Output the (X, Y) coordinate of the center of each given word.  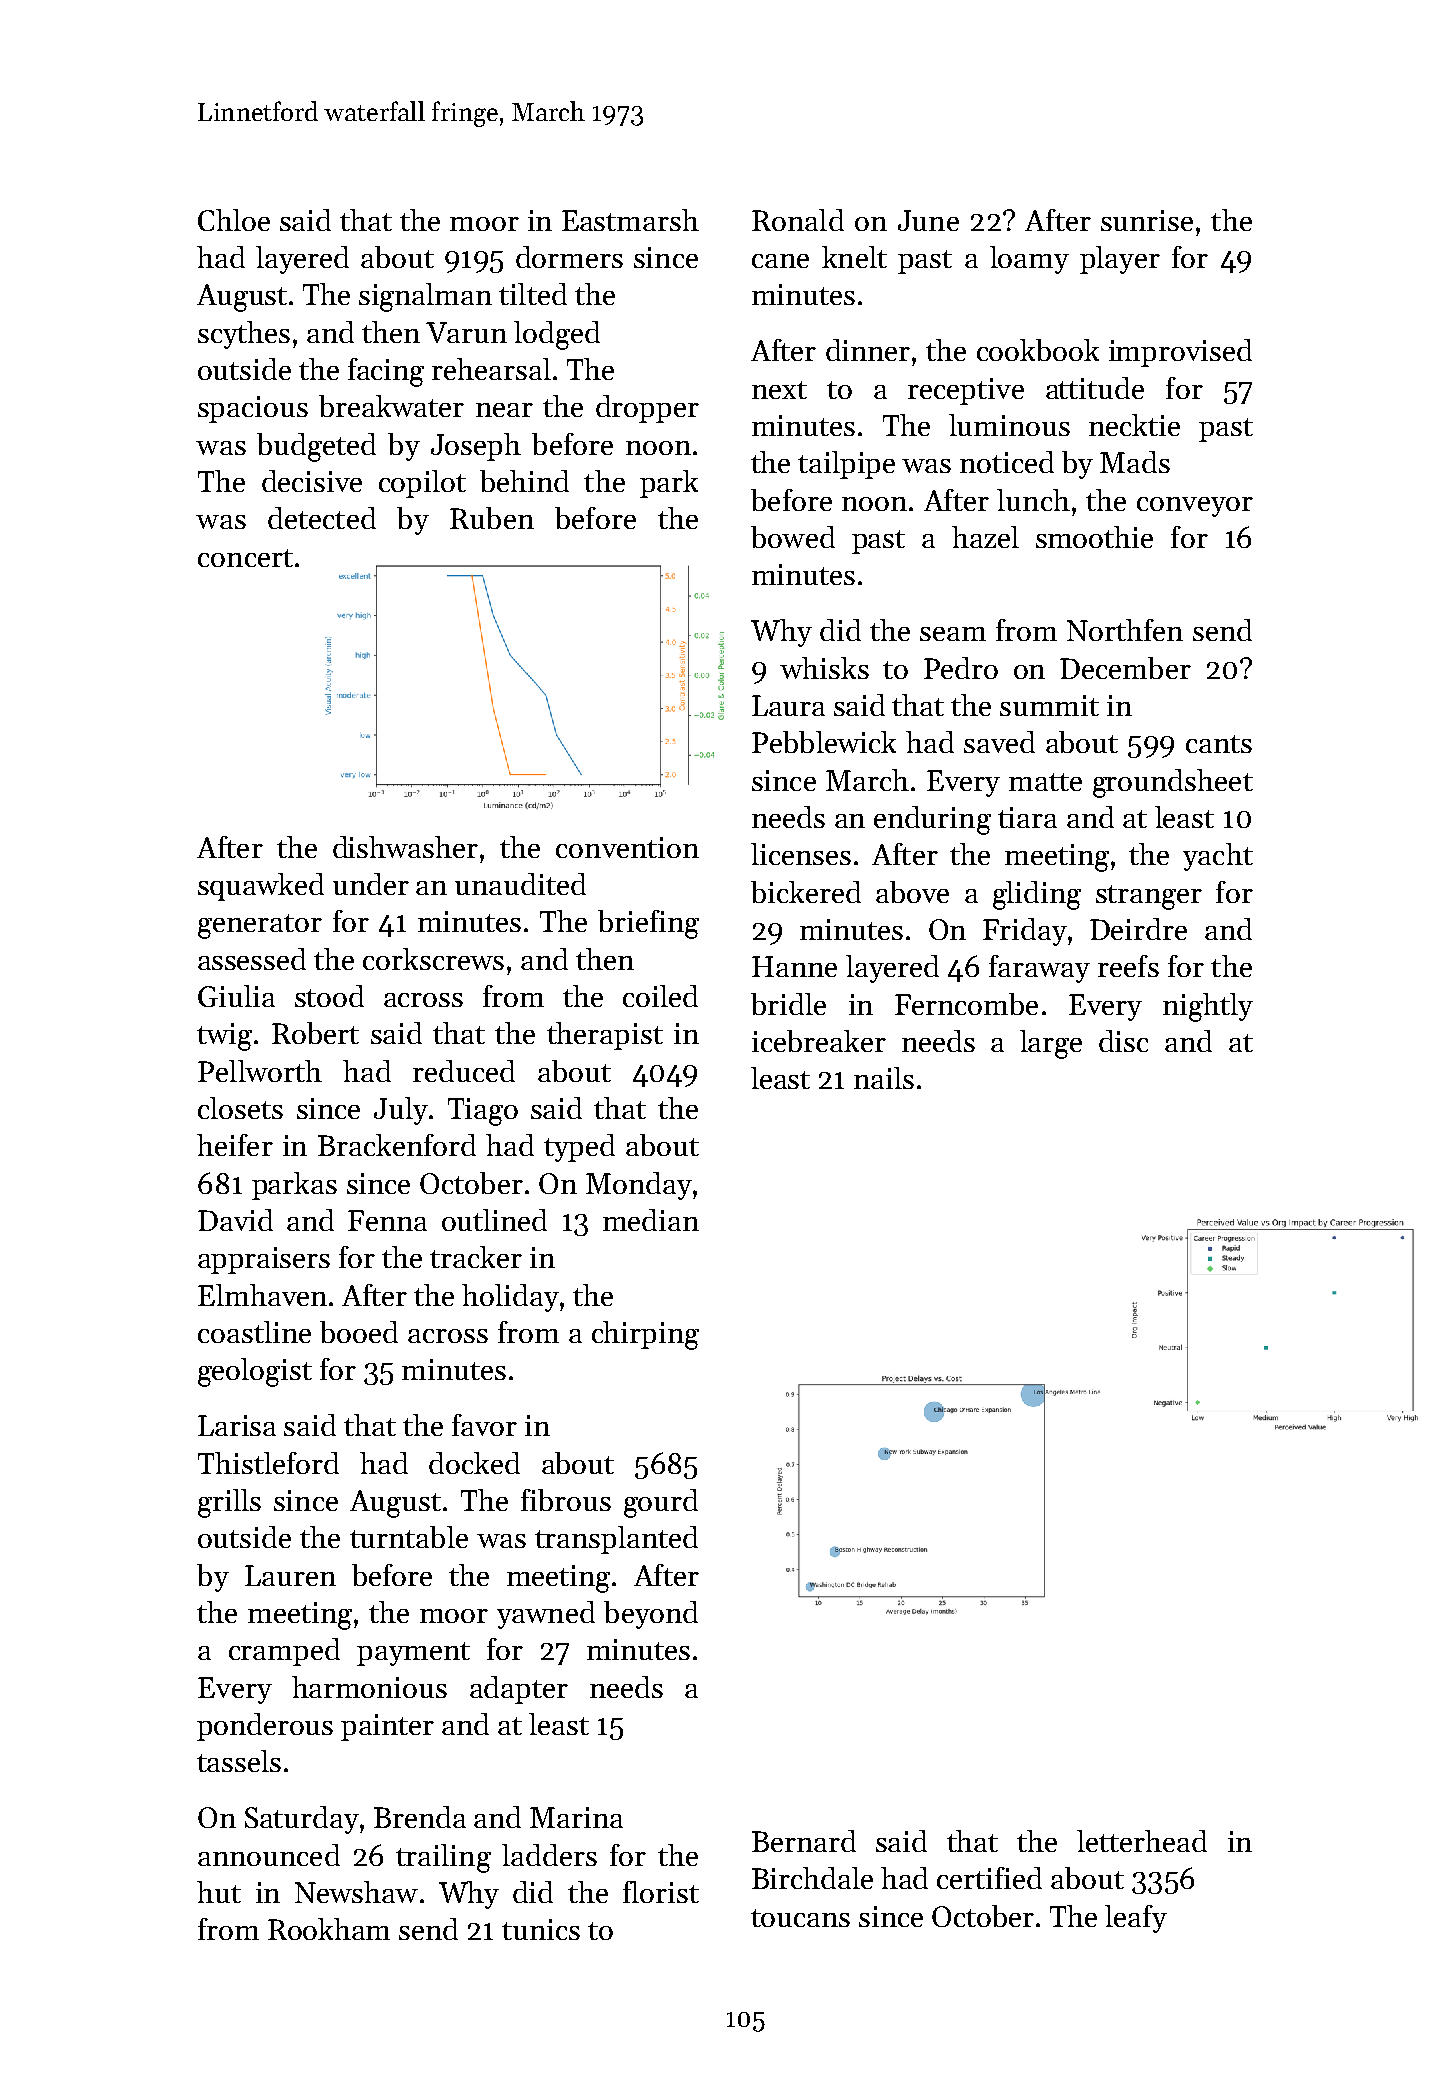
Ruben (492, 518)
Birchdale (812, 1878)
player (1120, 260)
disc (1123, 1041)
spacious (253, 409)
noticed (1007, 462)
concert (245, 558)
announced (269, 1855)
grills (229, 1503)
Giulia (236, 996)
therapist (605, 1036)
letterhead (1142, 1841)
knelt (854, 257)
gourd (661, 1503)
